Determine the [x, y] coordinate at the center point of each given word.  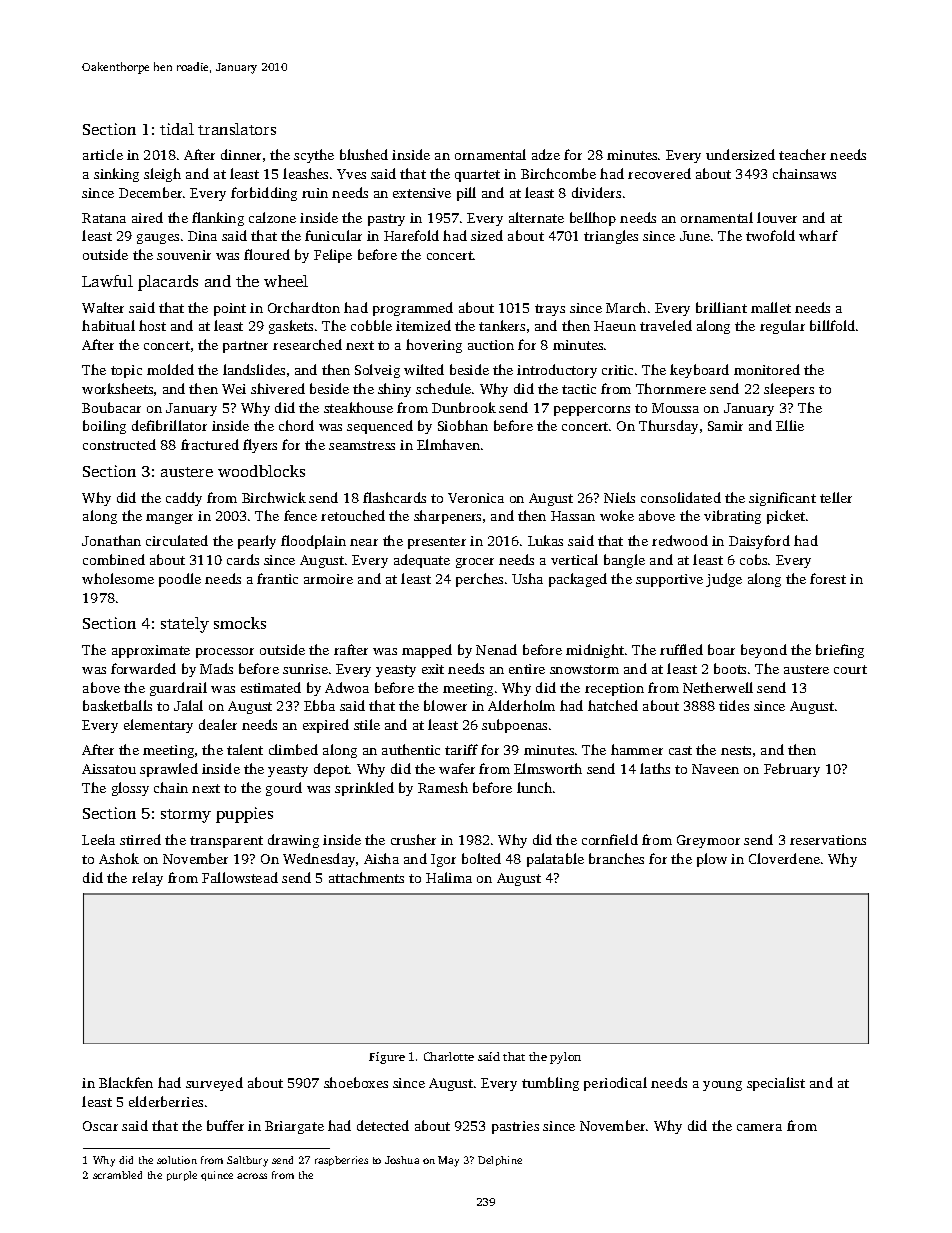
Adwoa [347, 687]
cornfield [610, 839]
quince [217, 1176]
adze [546, 154]
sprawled [169, 770]
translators [237, 129]
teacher [802, 154]
